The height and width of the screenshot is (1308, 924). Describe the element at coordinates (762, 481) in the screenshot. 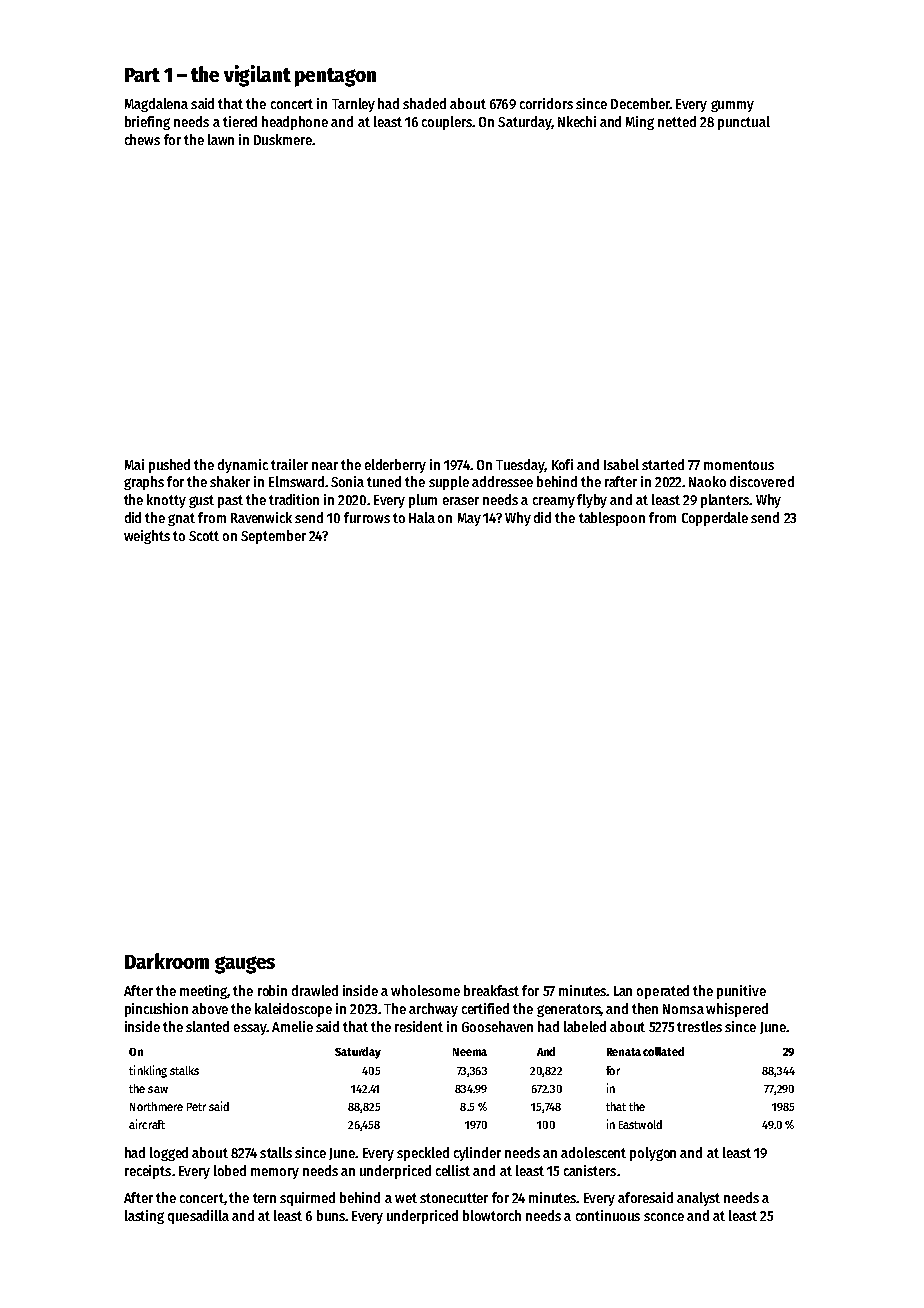

I see `discovered` at that location.
